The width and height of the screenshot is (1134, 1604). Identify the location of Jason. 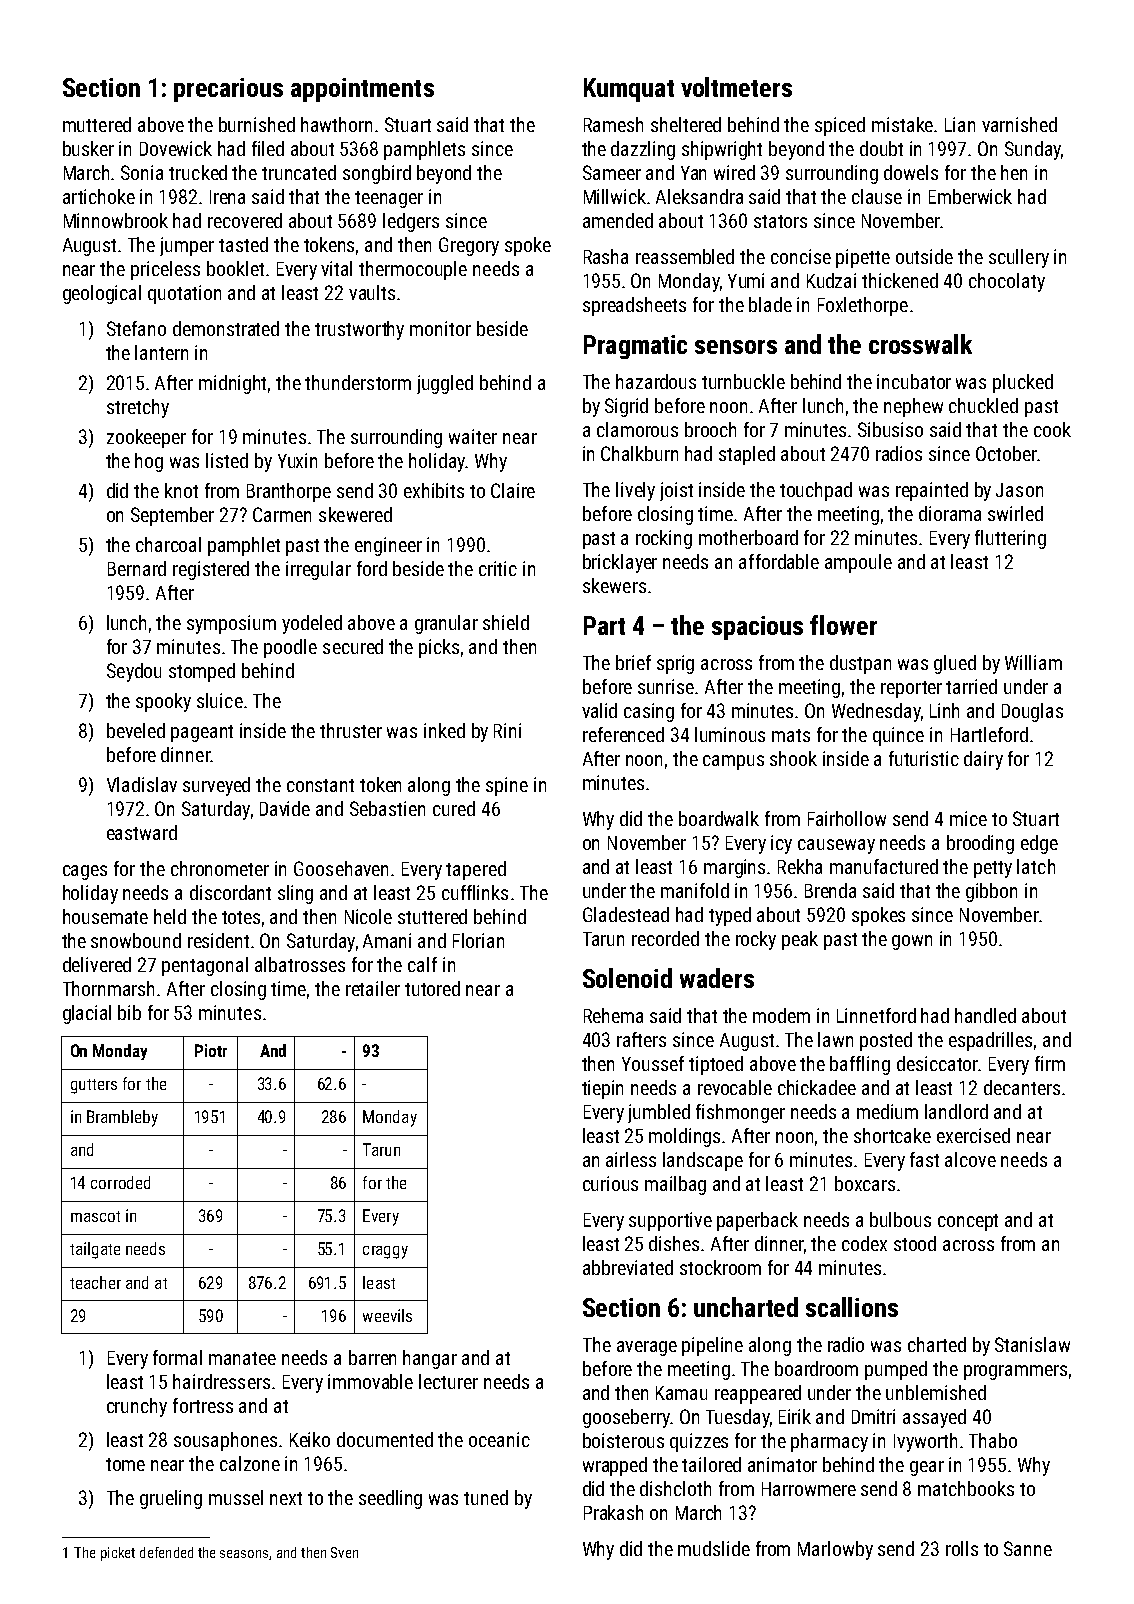
(1019, 490).
